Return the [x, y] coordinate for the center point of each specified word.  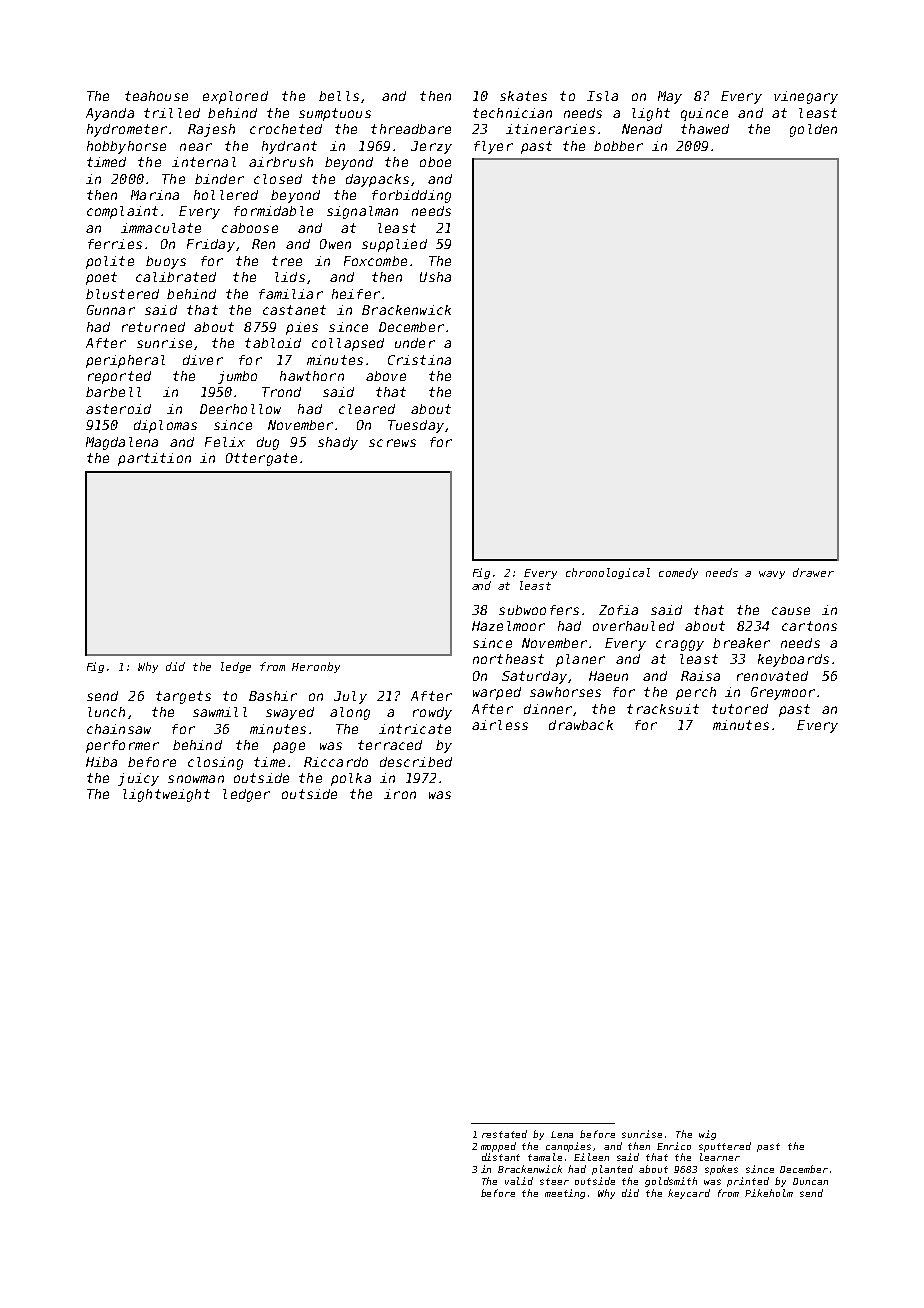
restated [504, 1134]
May [670, 97]
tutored [740, 709]
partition [154, 459]
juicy [138, 779]
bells [339, 96]
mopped [498, 1147]
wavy [772, 575]
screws [392, 443]
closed [278, 179]
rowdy [432, 713]
